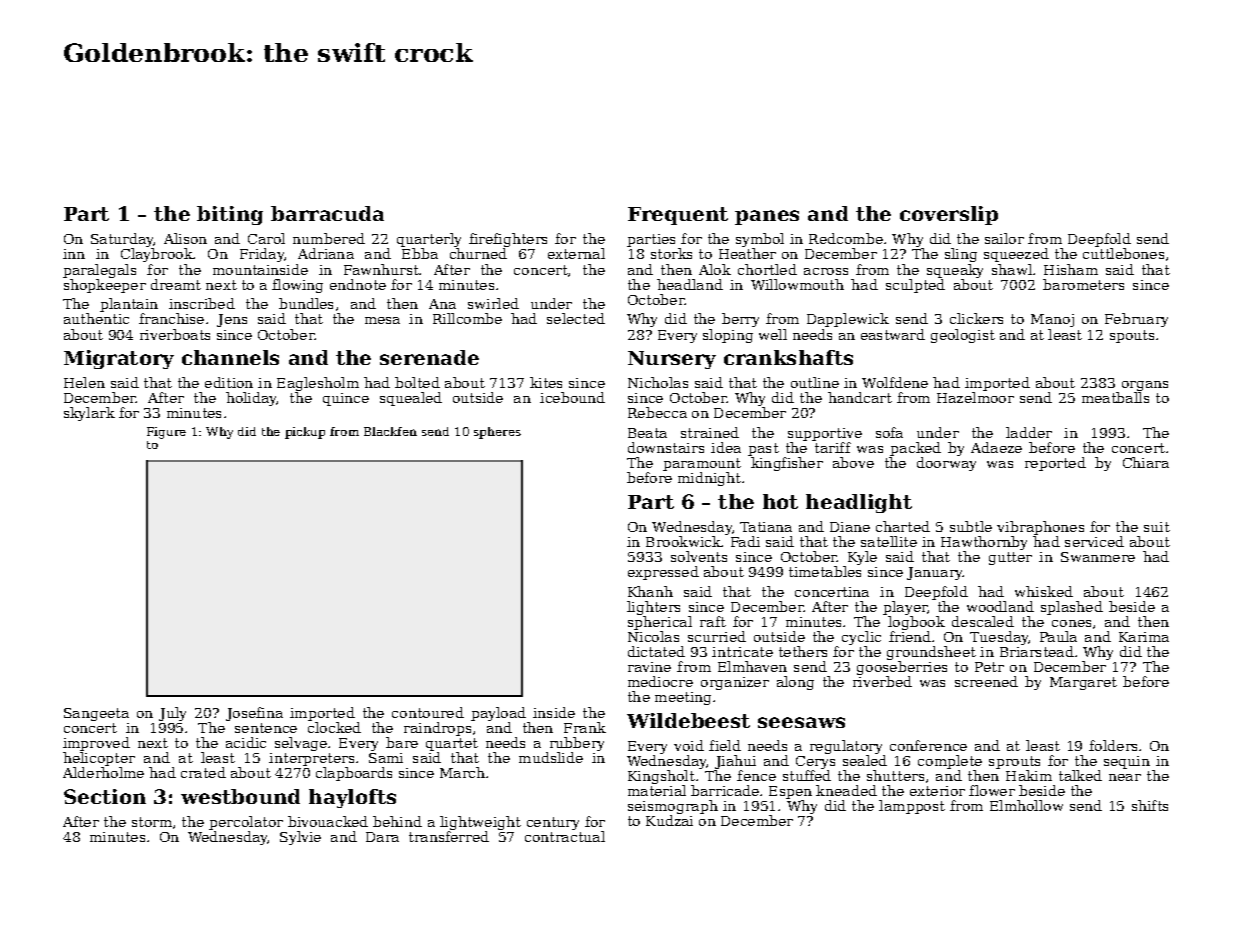 The image size is (1233, 952). Describe the element at coordinates (1132, 336) in the screenshot. I see `spouts` at that location.
